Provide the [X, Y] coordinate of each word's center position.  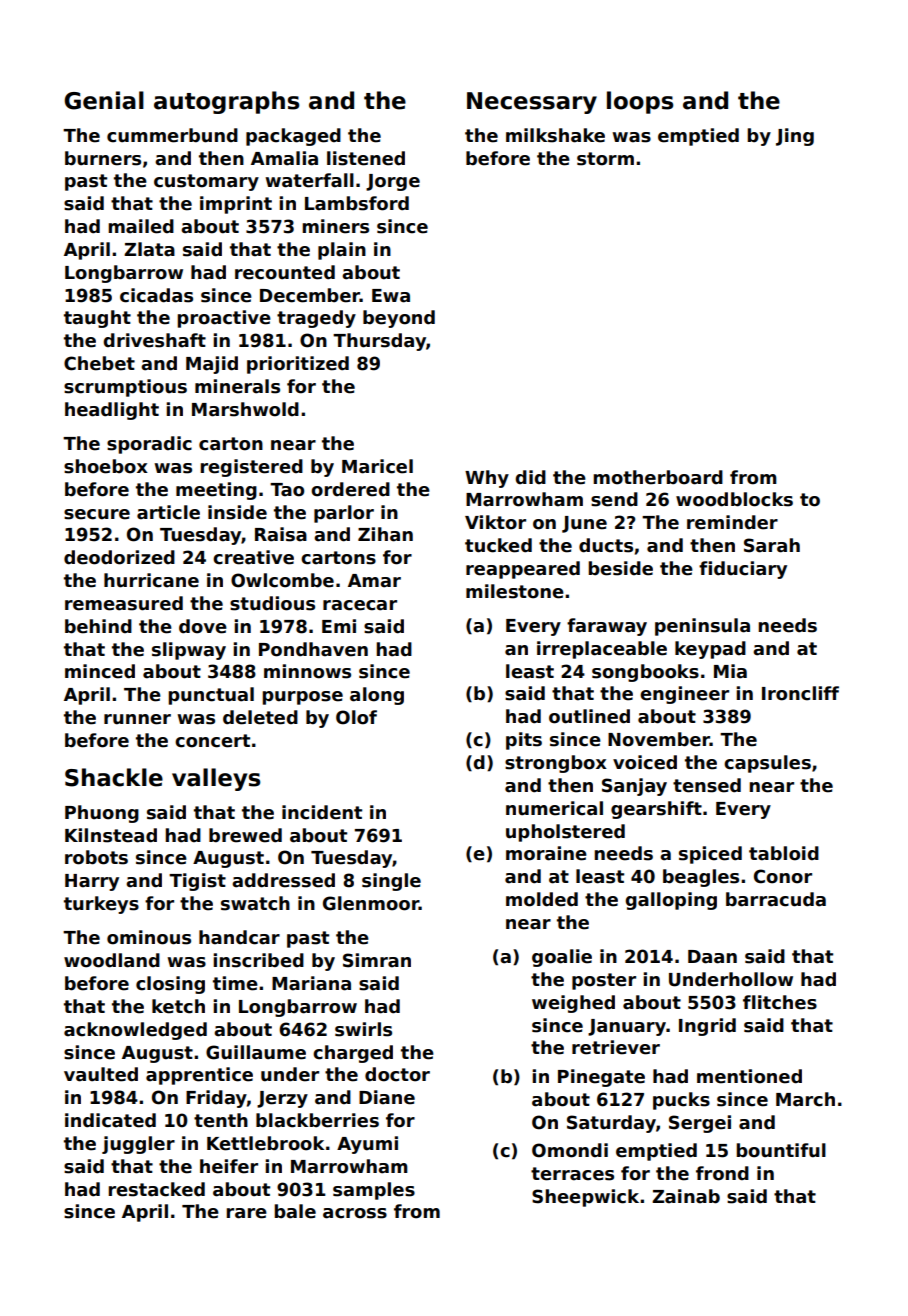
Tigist [197, 882]
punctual [211, 696]
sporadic [149, 445]
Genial [104, 100]
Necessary [532, 103]
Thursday [379, 342]
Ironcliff [800, 693]
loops [640, 102]
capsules [767, 764]
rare [246, 1213]
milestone [515, 591]
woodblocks [734, 499]
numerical [554, 808]
